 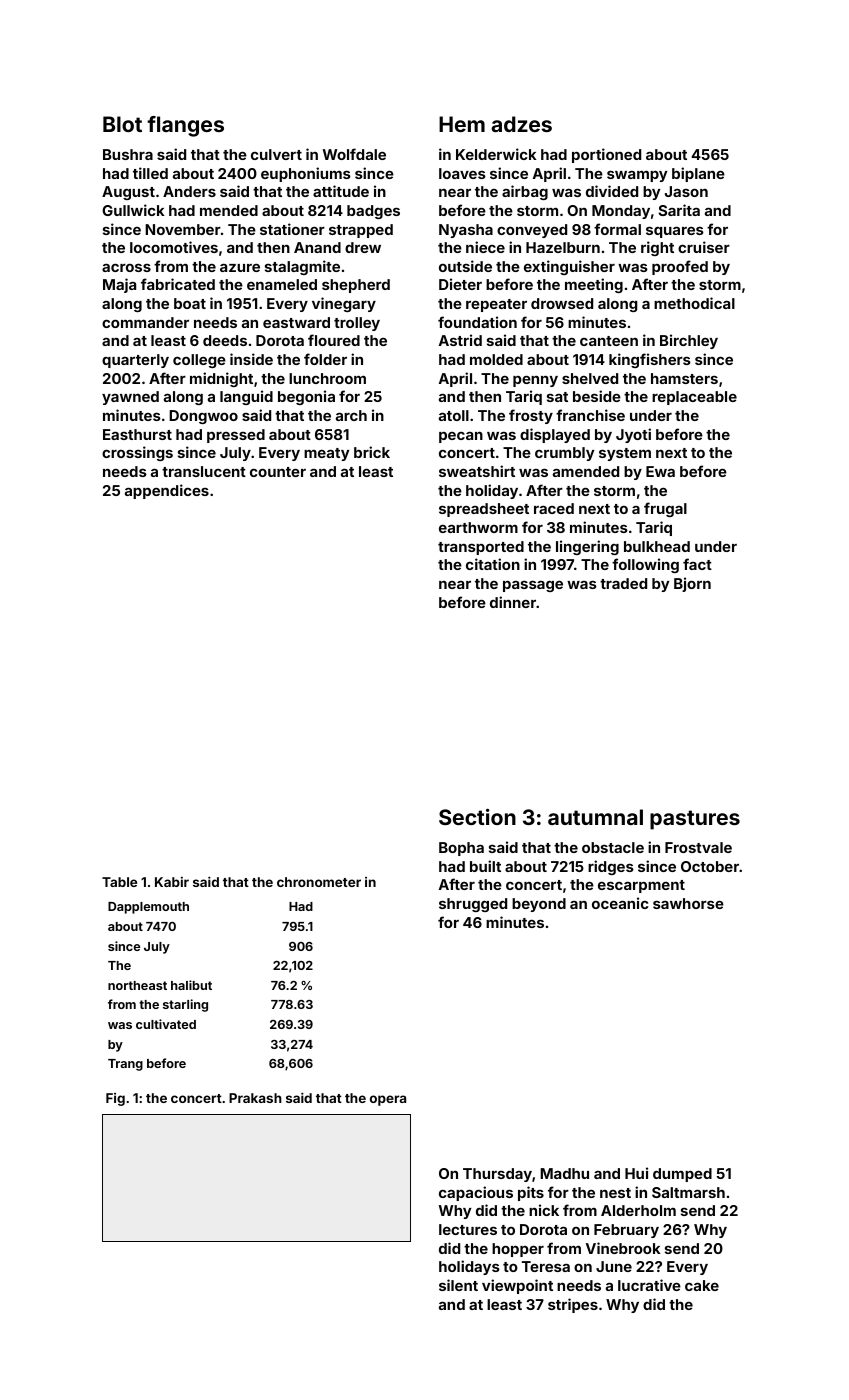 I want to click on portioned, so click(x=606, y=155).
